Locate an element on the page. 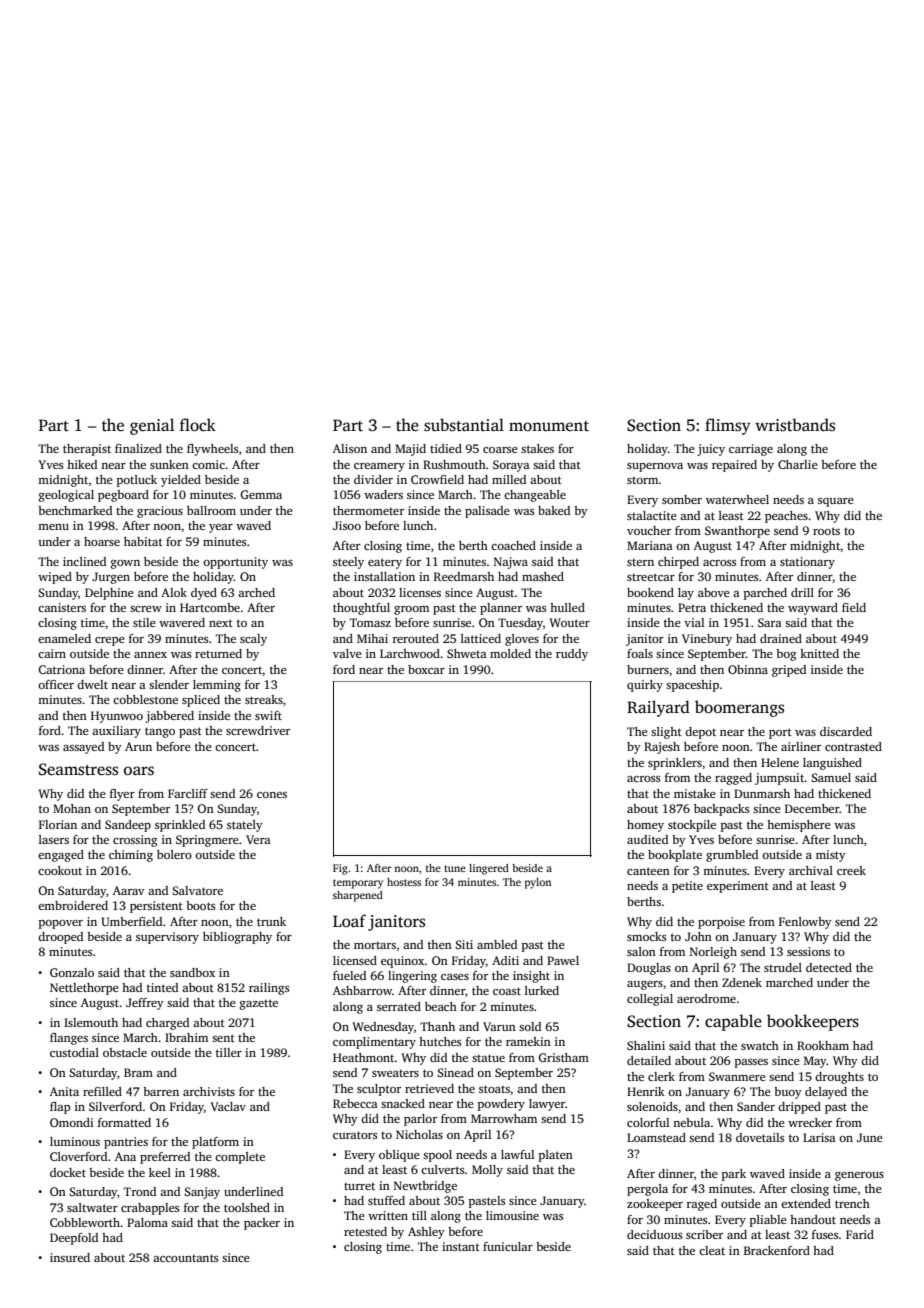 The height and width of the document is (1308, 924). substantial is located at coordinates (464, 425).
